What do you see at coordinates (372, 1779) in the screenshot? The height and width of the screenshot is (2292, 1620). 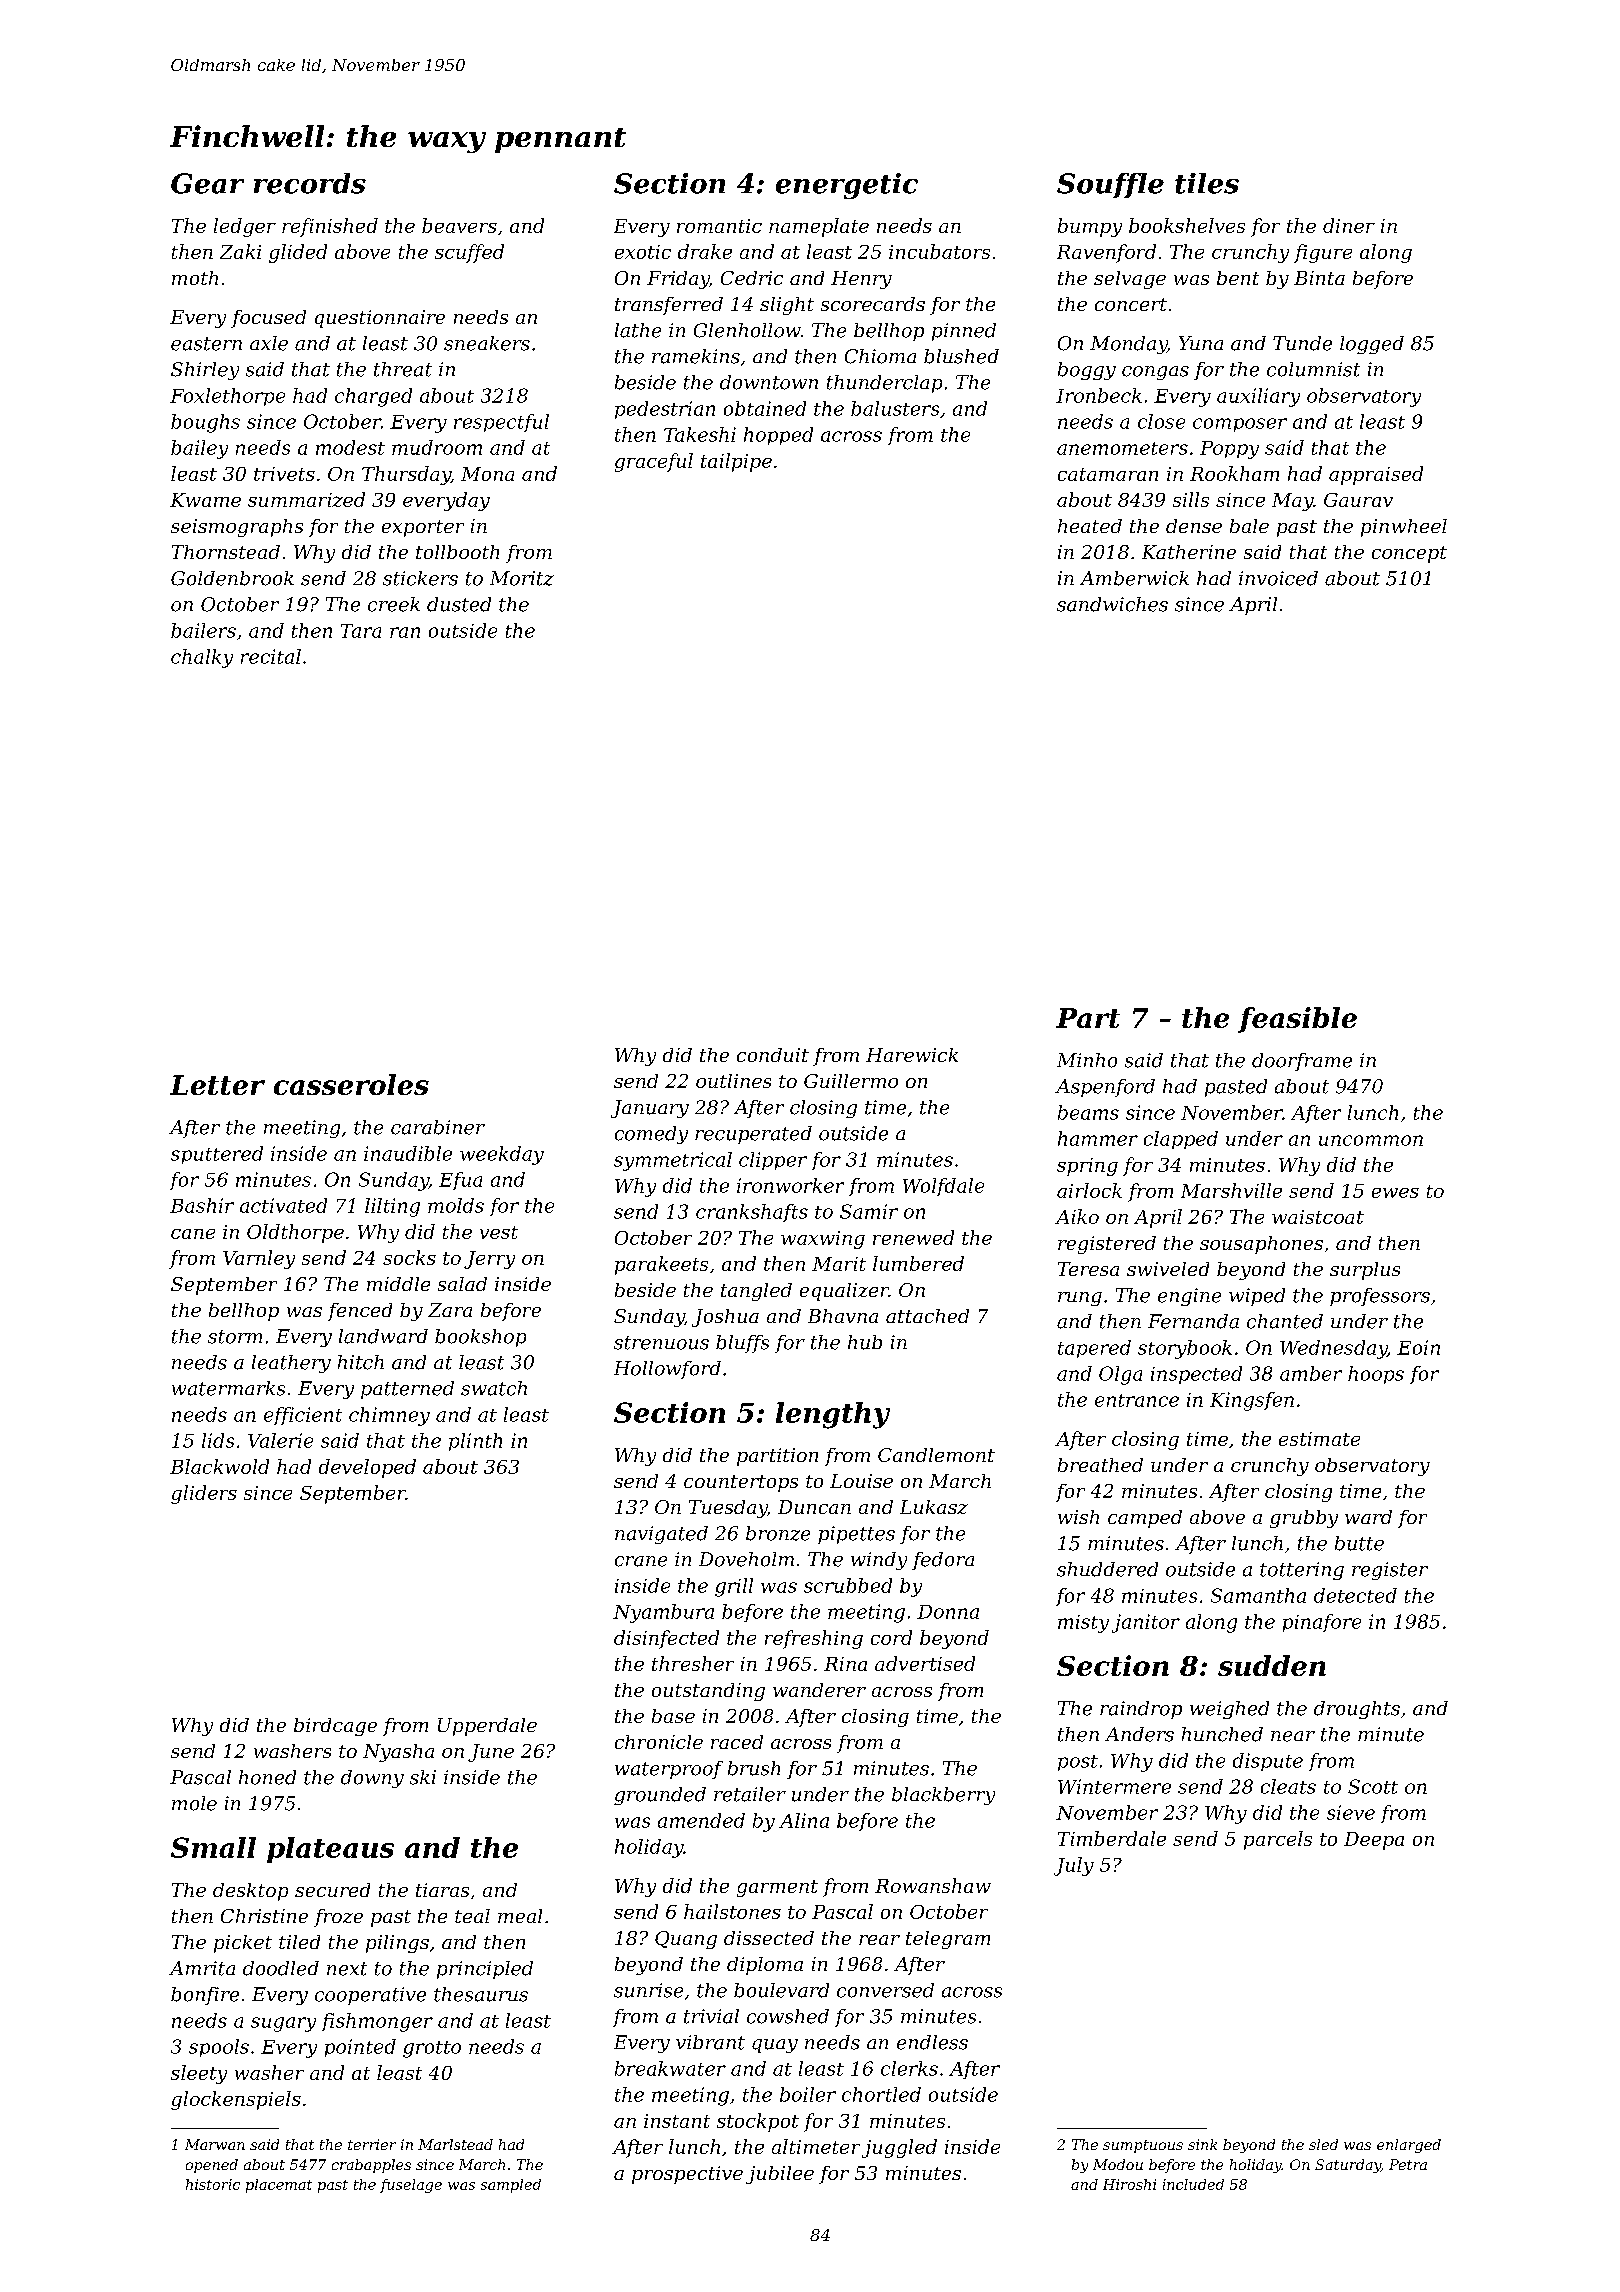 I see `downy` at bounding box center [372, 1779].
